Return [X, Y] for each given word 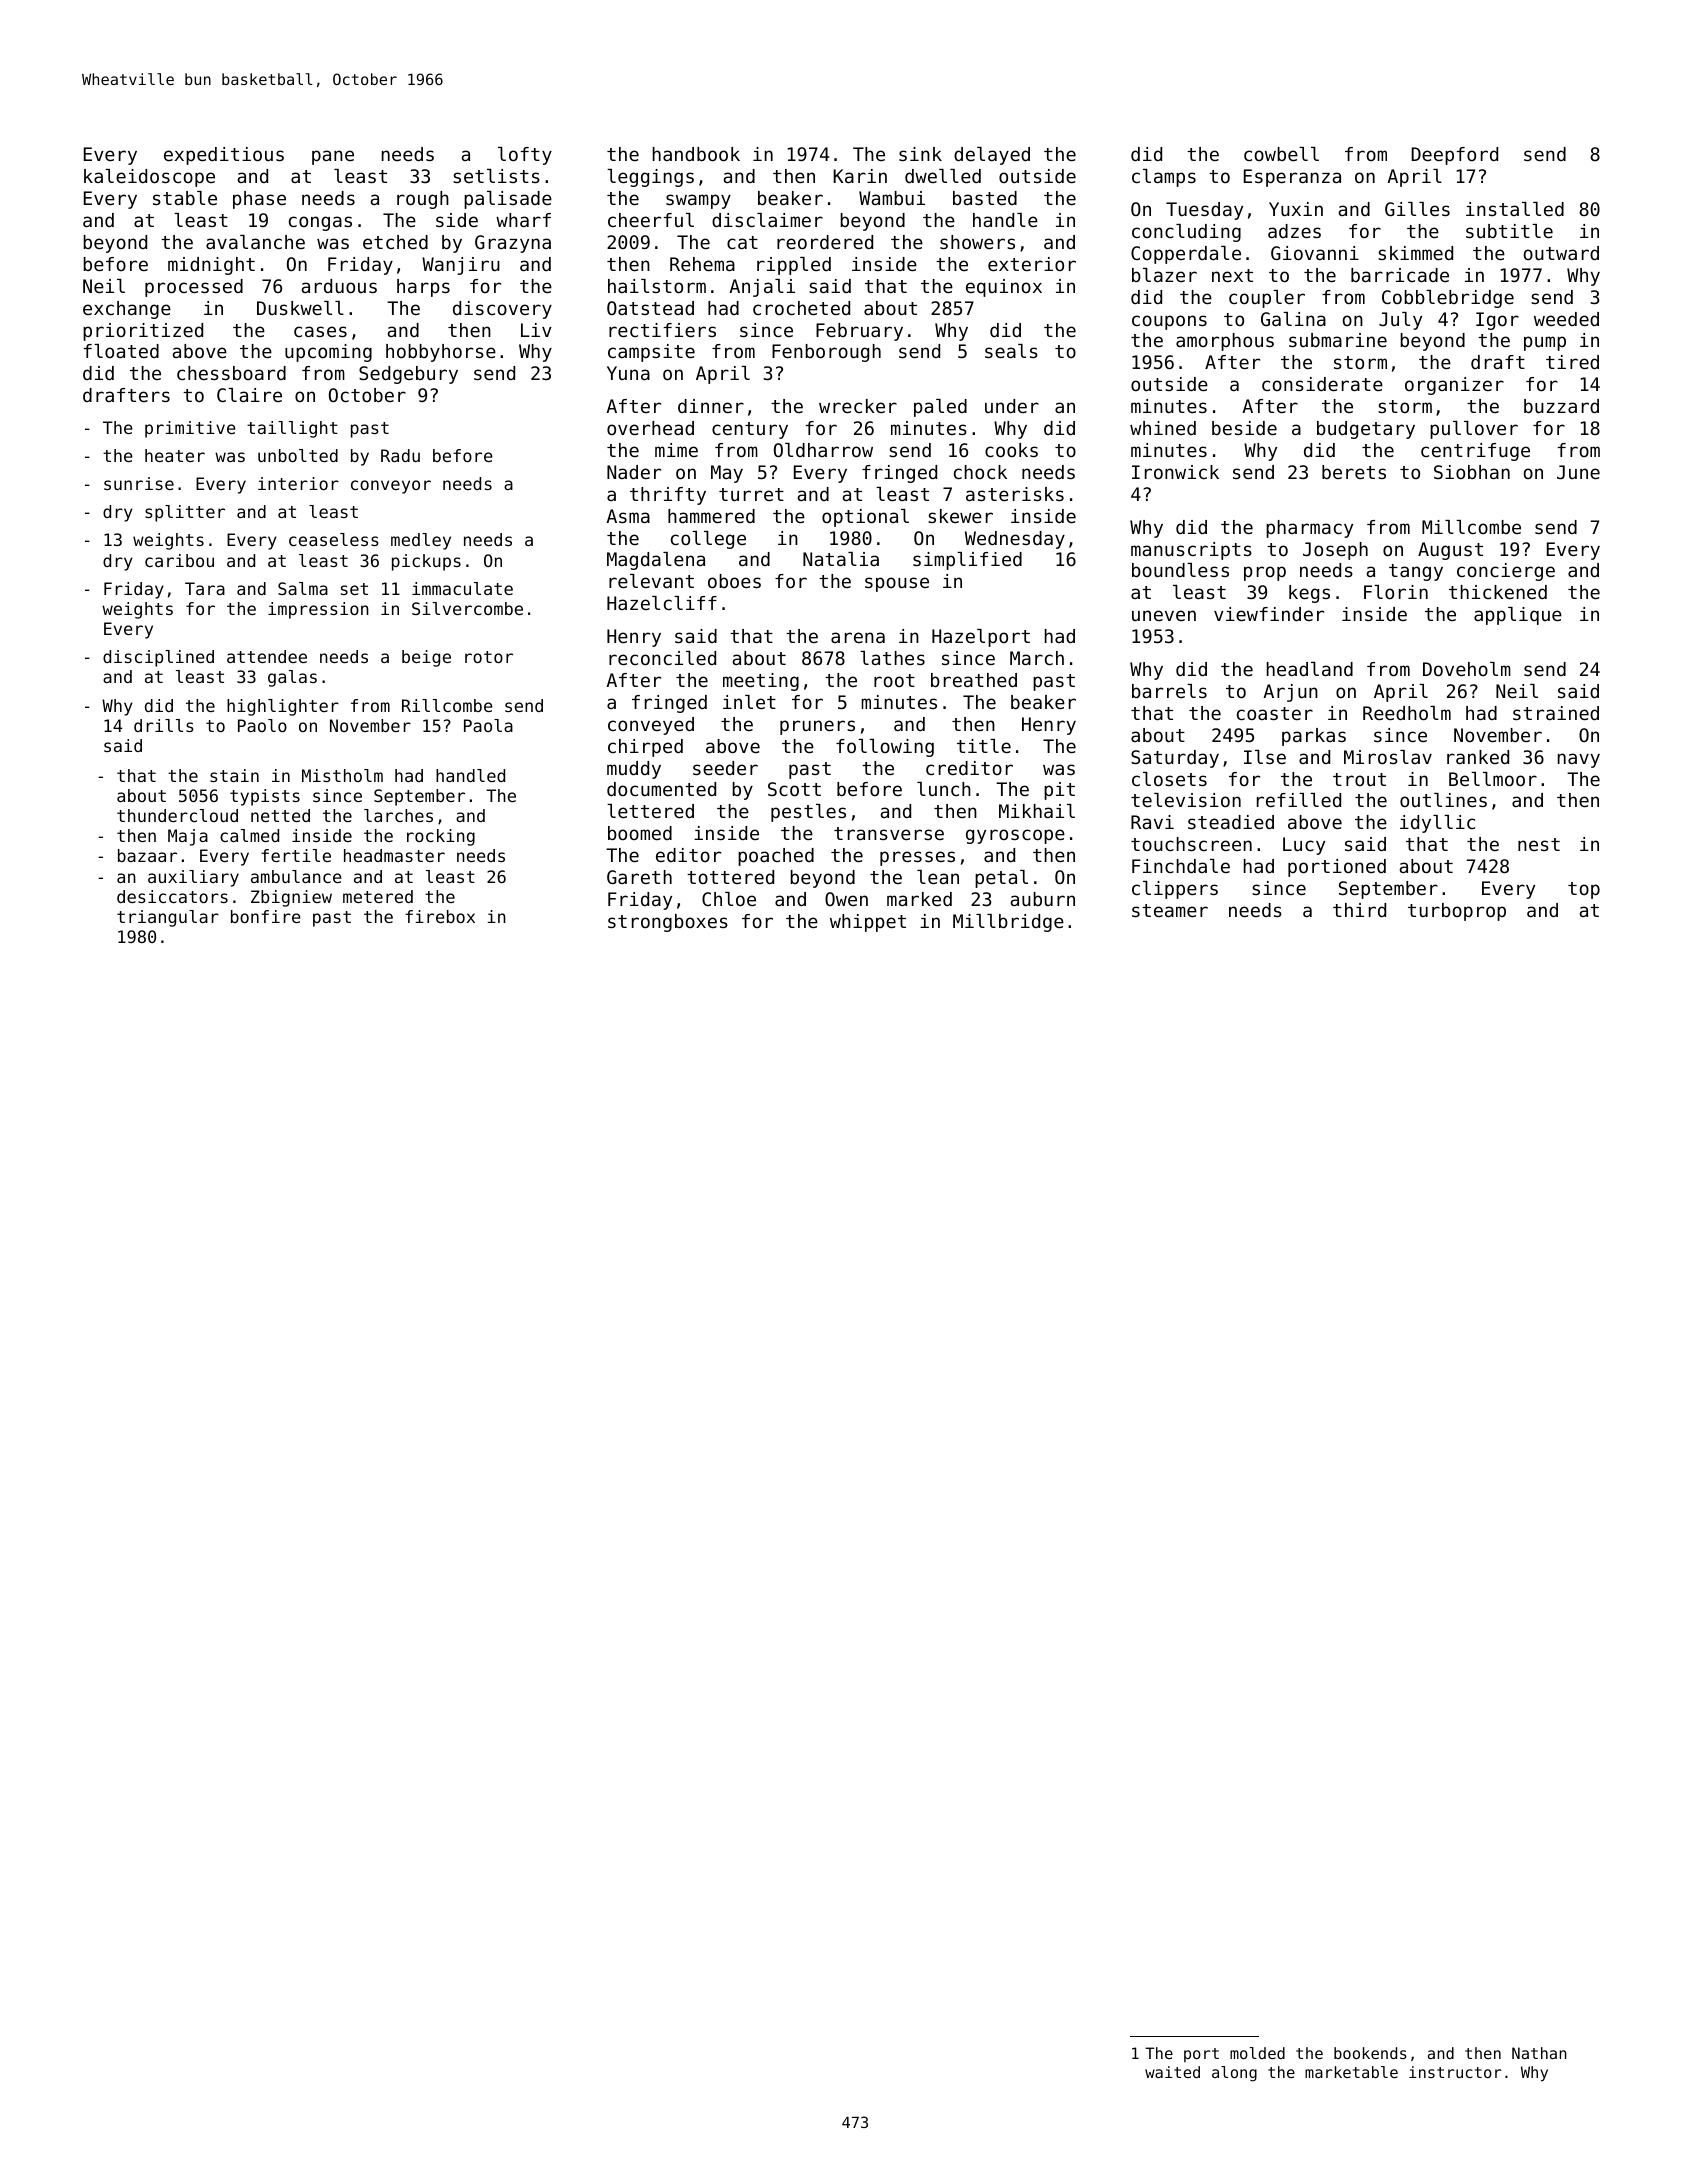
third [1359, 910]
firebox [440, 916]
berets [1354, 472]
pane [333, 157]
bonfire [265, 916]
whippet [868, 923]
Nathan [1539, 2053]
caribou [179, 560]
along [1234, 2074]
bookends [1370, 2053]
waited [1172, 2072]
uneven [1164, 615]
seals [1011, 351]
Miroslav [1388, 757]
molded [1257, 2053]
